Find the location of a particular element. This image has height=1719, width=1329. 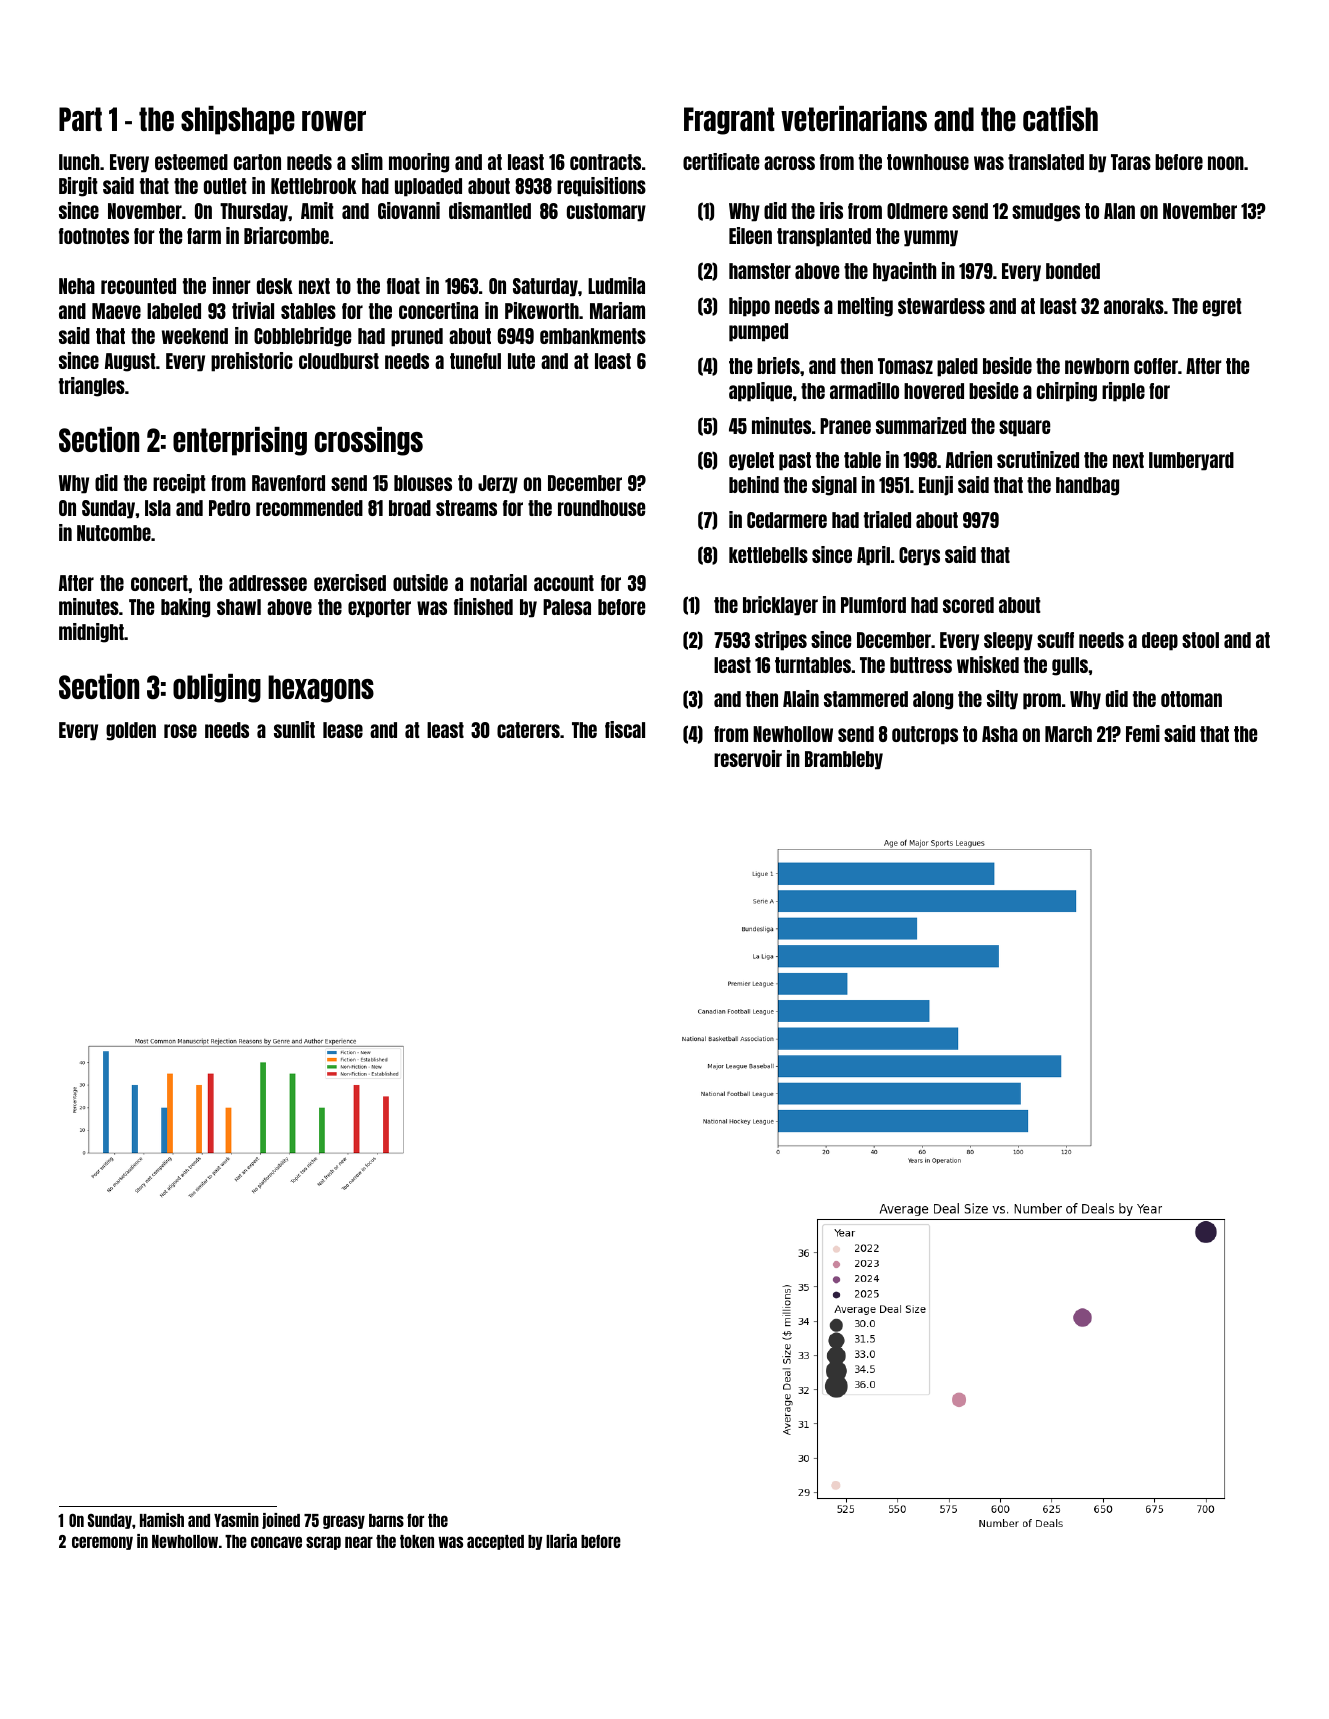

golden is located at coordinates (131, 731).
